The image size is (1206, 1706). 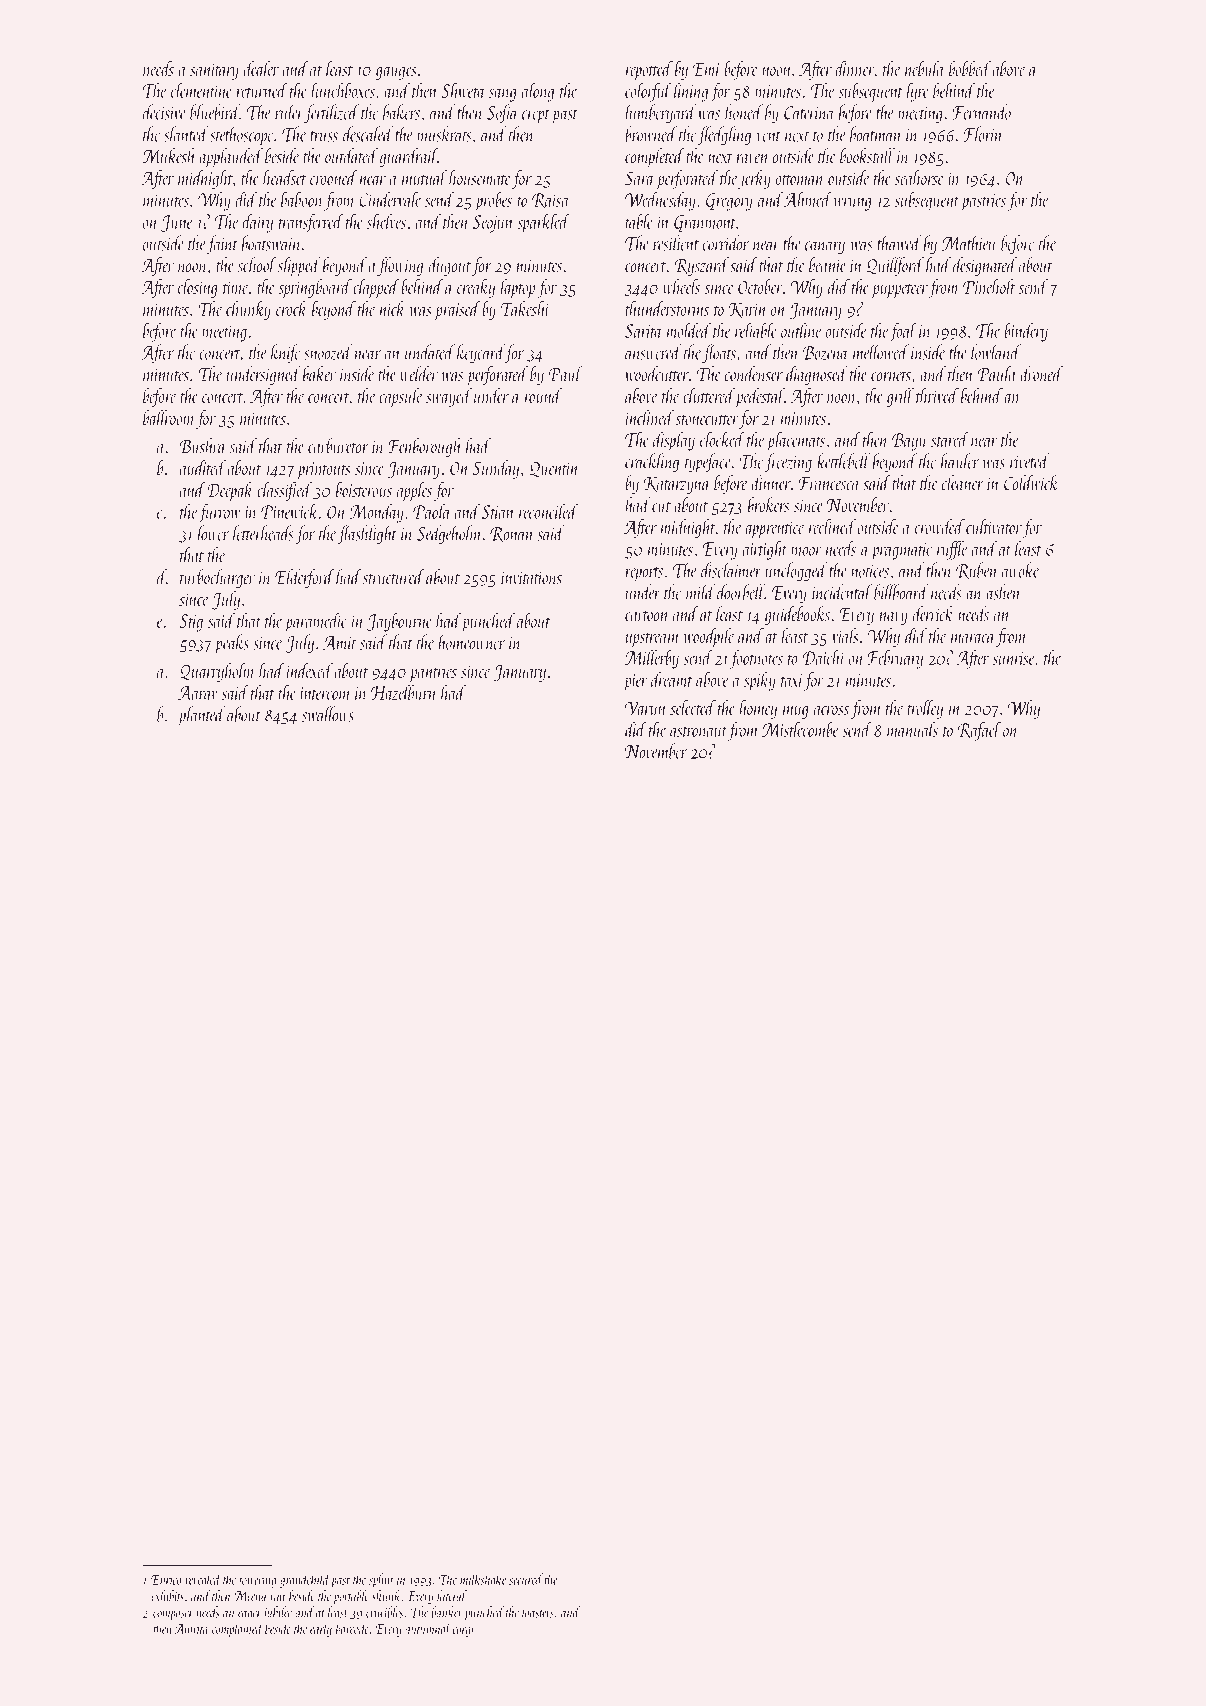 I want to click on Varun, so click(x=645, y=708).
